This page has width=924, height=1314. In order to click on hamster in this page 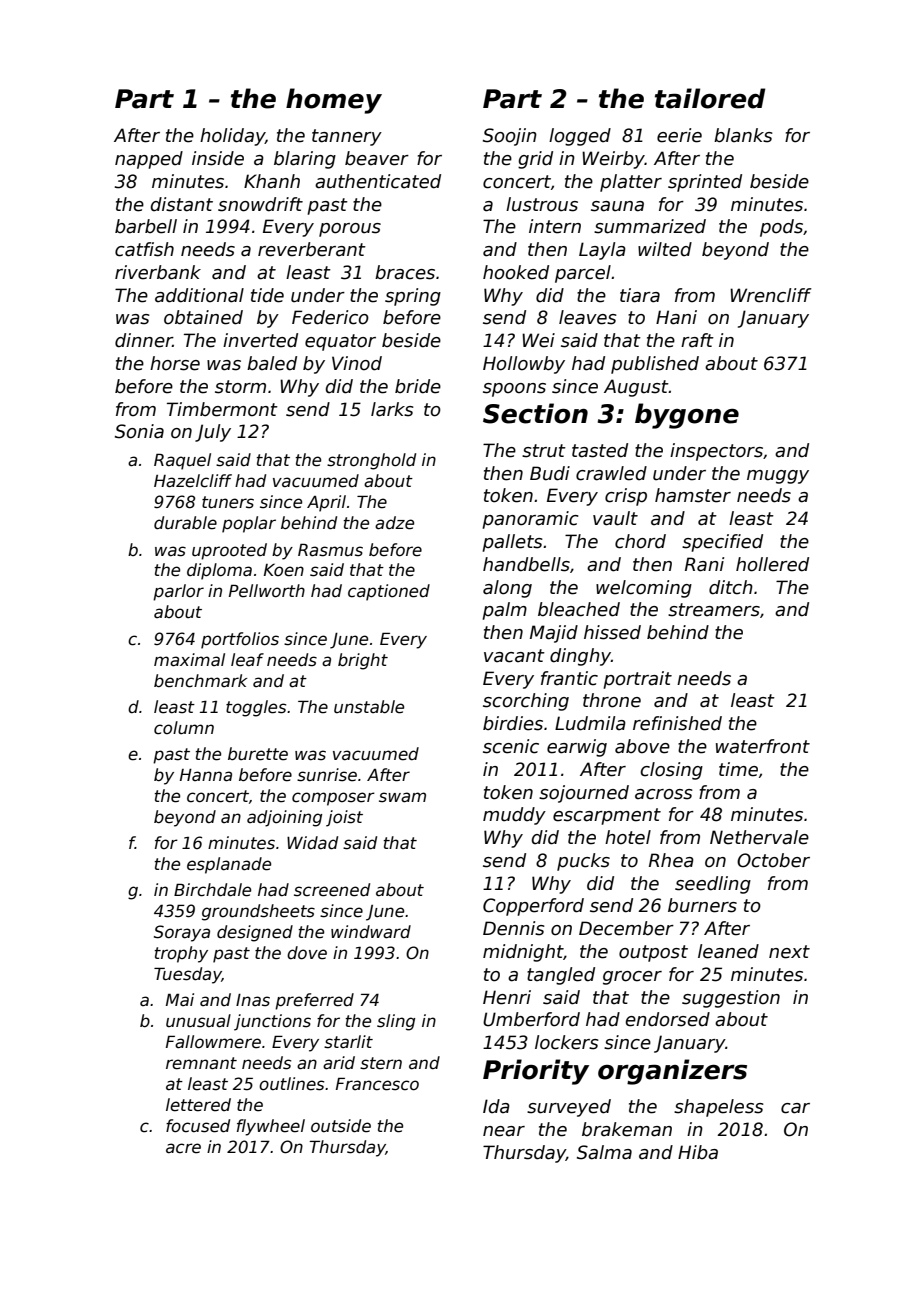, I will do `click(693, 495)`.
